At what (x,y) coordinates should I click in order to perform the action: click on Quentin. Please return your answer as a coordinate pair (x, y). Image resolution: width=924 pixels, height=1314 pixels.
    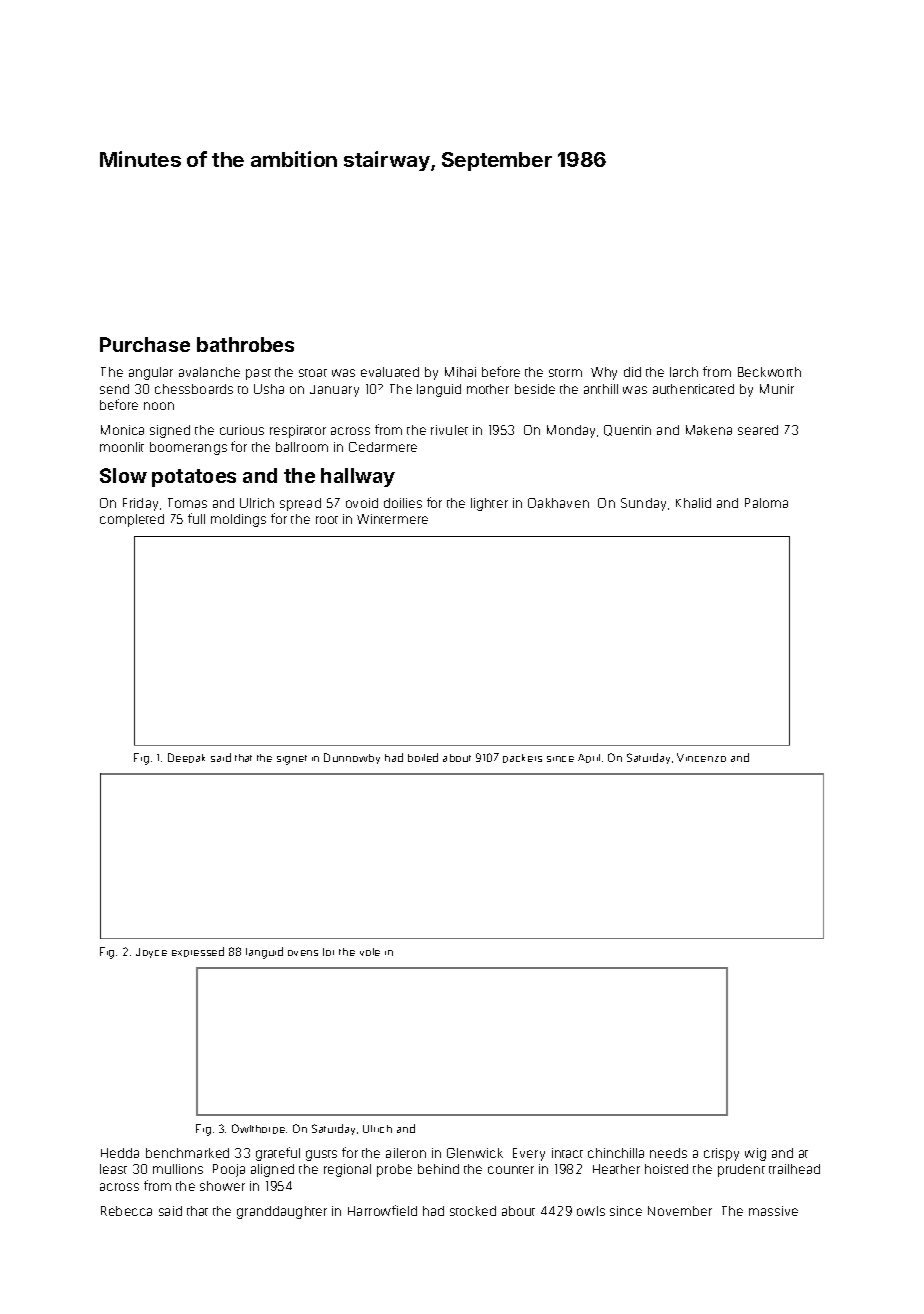
    Looking at the image, I should click on (627, 430).
